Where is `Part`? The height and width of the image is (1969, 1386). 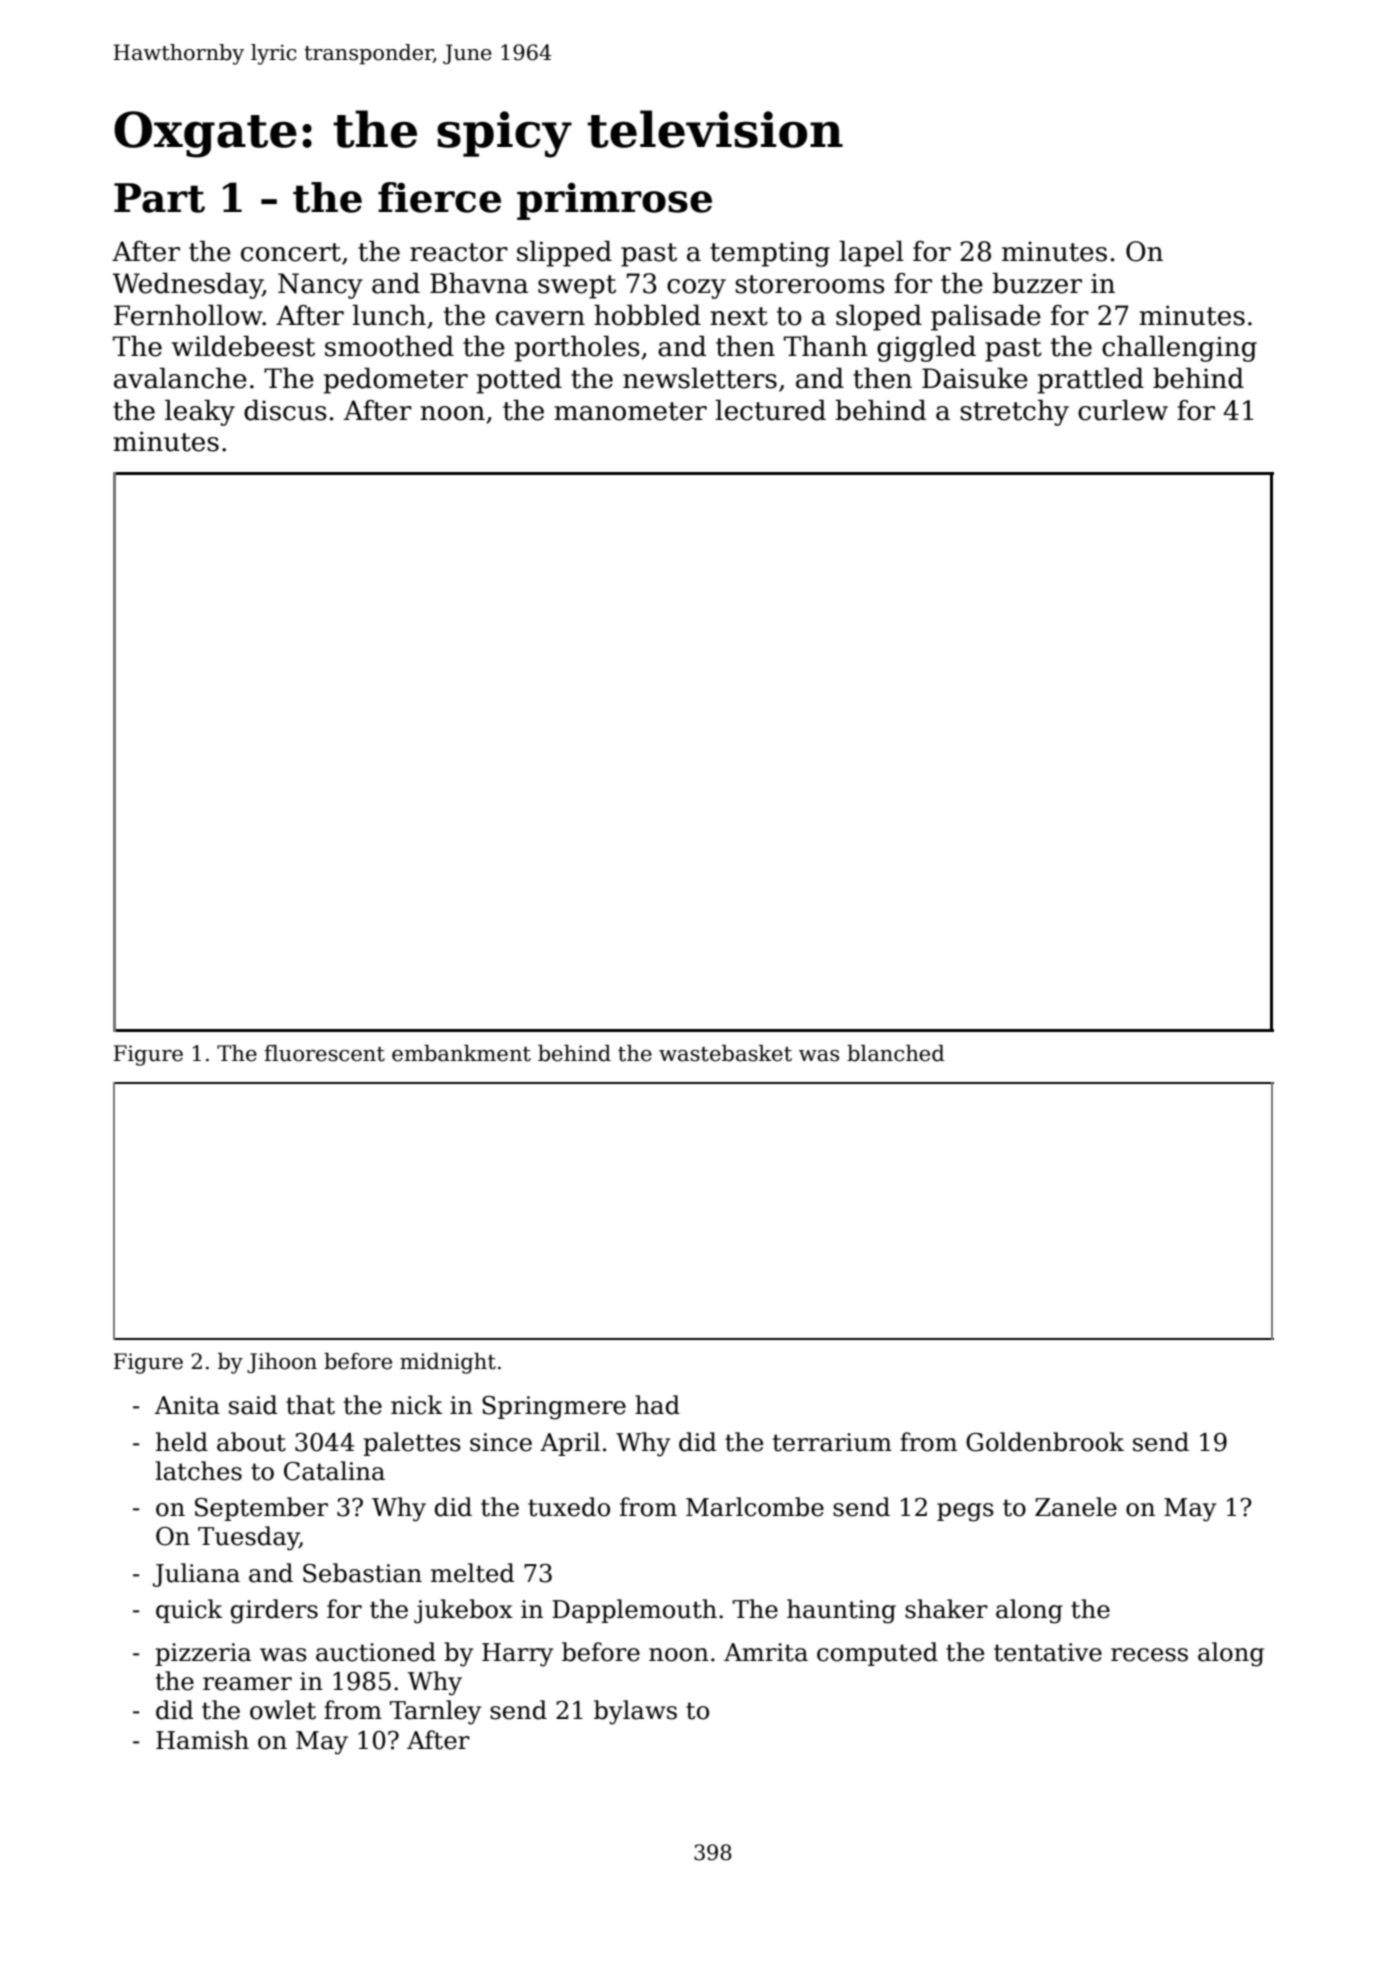 Part is located at coordinates (159, 198).
